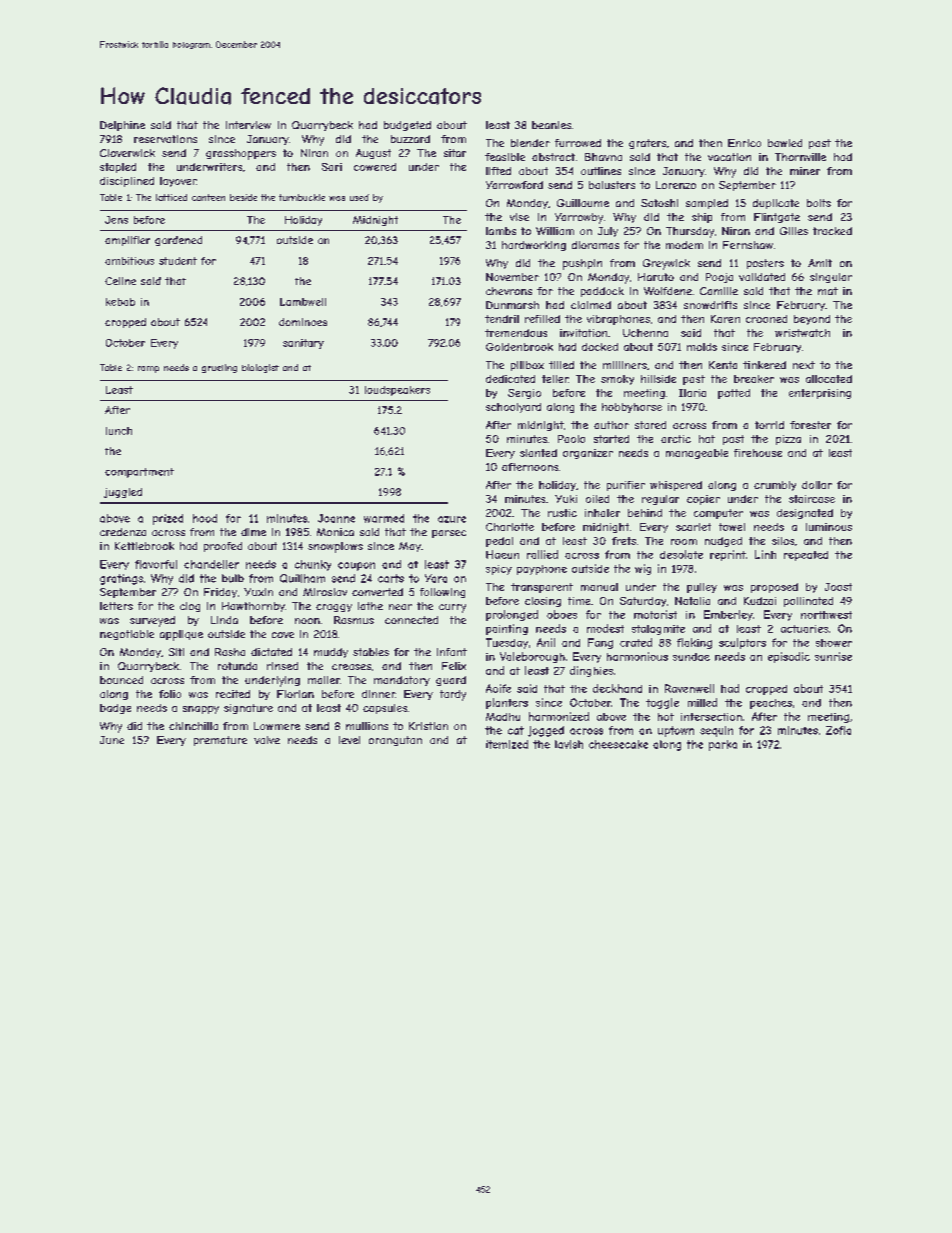 Image resolution: width=952 pixels, height=1233 pixels. What do you see at coordinates (233, 578) in the document?
I see `bulb` at bounding box center [233, 578].
